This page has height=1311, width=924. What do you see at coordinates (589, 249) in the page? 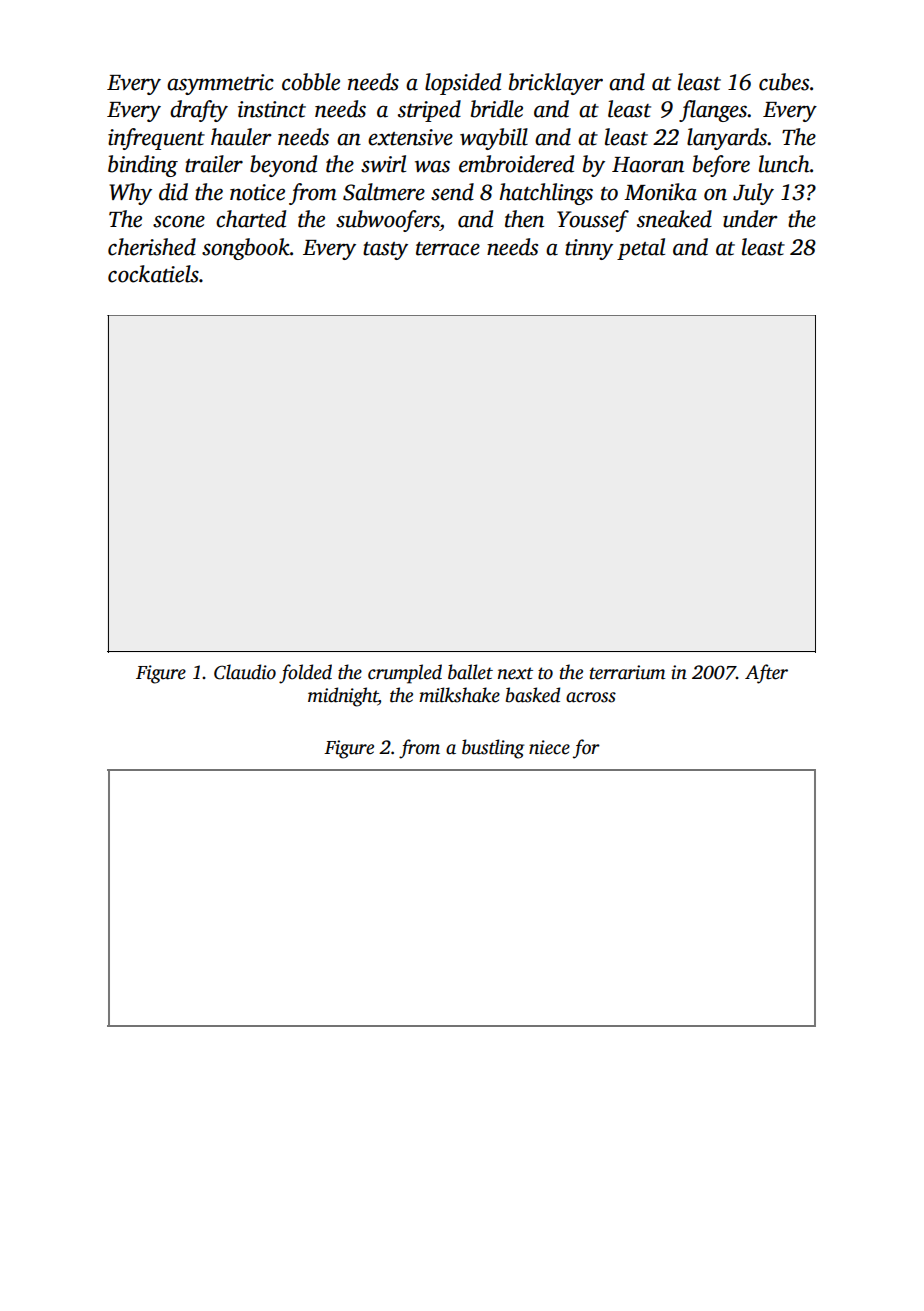
I see `tinny` at bounding box center [589, 249].
